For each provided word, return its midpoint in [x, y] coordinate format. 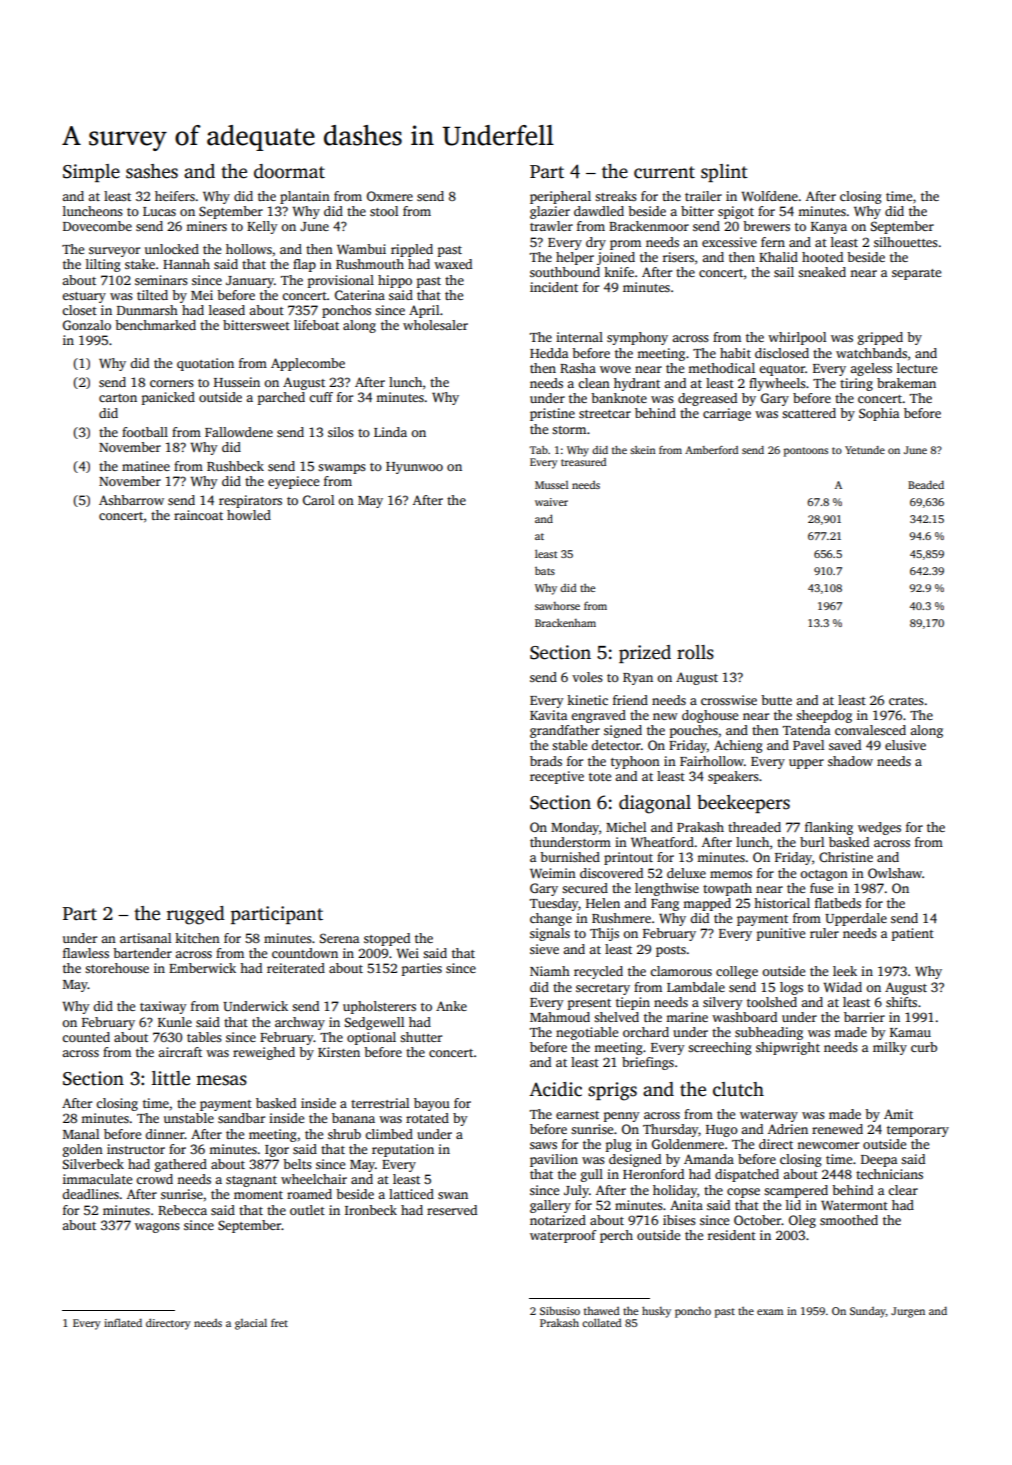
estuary [84, 297]
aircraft [180, 1052]
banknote [619, 398]
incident [554, 287]
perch [616, 1236]
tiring [856, 384]
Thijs [604, 934]
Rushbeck [235, 466]
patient [913, 934]
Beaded [926, 484]
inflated [123, 1322]
